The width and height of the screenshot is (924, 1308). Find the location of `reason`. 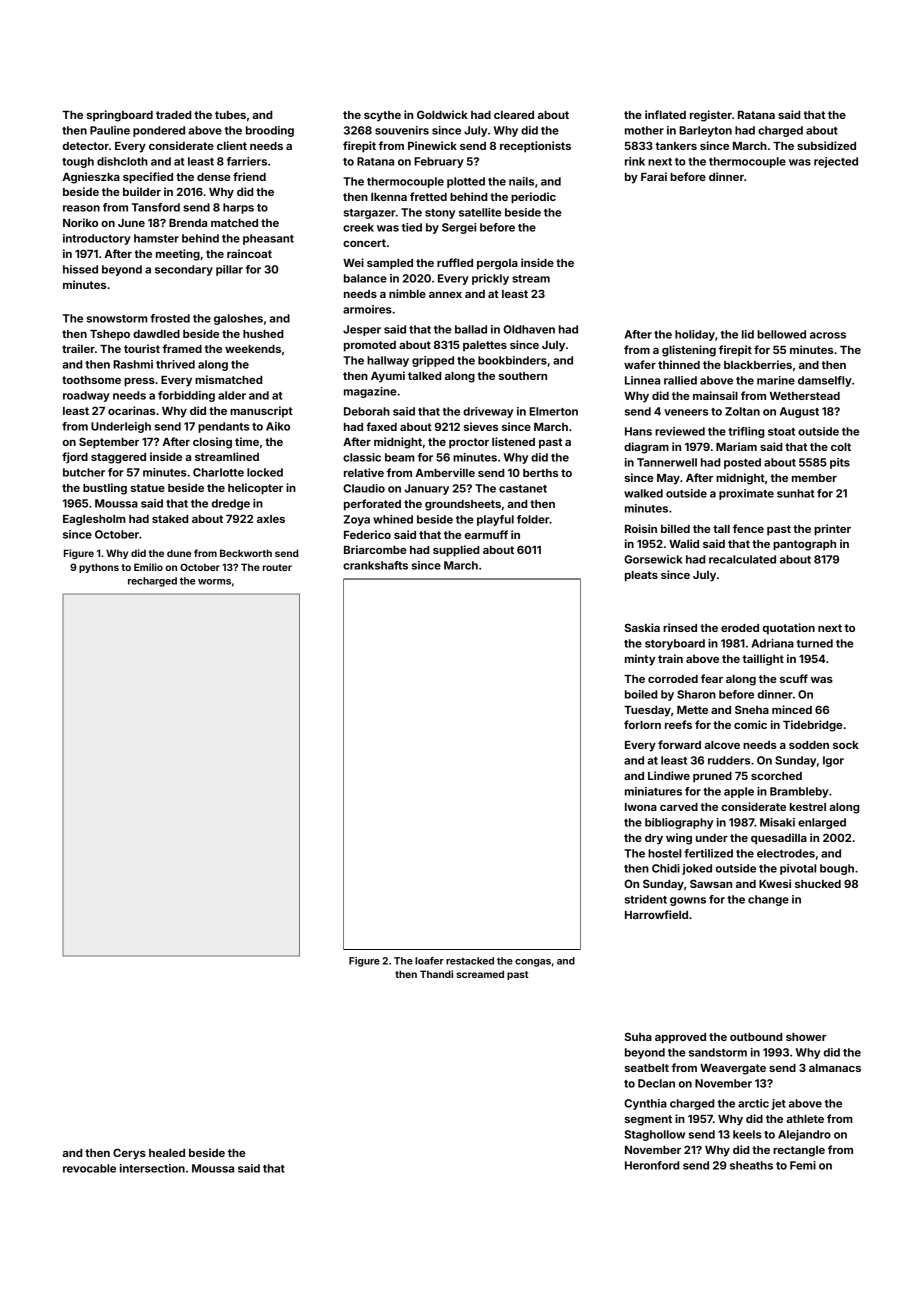

reason is located at coordinates (81, 208).
